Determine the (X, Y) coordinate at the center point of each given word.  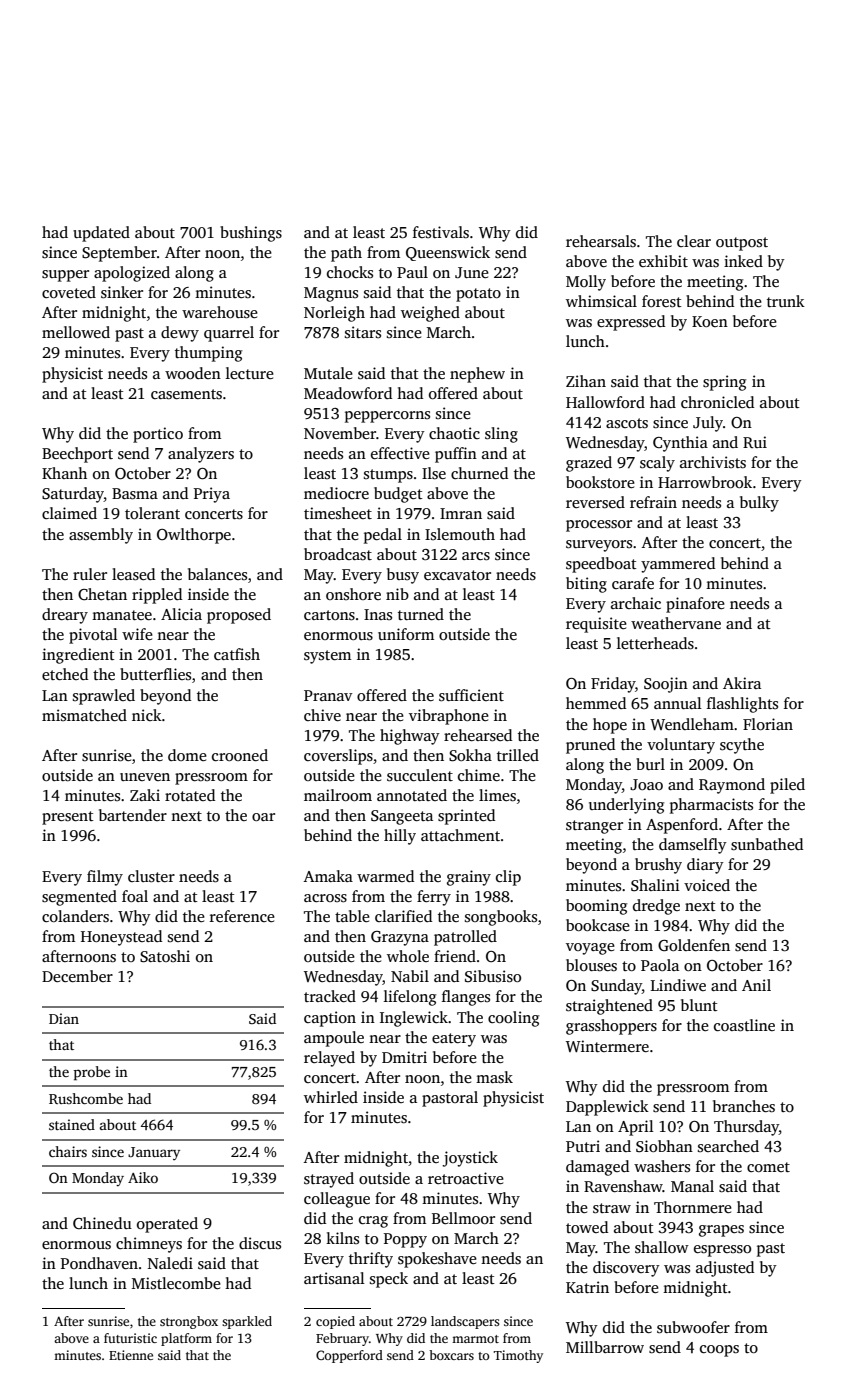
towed (587, 1227)
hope (610, 726)
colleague (337, 1200)
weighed (430, 314)
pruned (590, 746)
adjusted (725, 1269)
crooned (240, 755)
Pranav (328, 695)
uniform (406, 634)
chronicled (717, 402)
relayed (329, 1059)
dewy (180, 334)
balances (217, 574)
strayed (329, 1180)
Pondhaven (99, 1263)
